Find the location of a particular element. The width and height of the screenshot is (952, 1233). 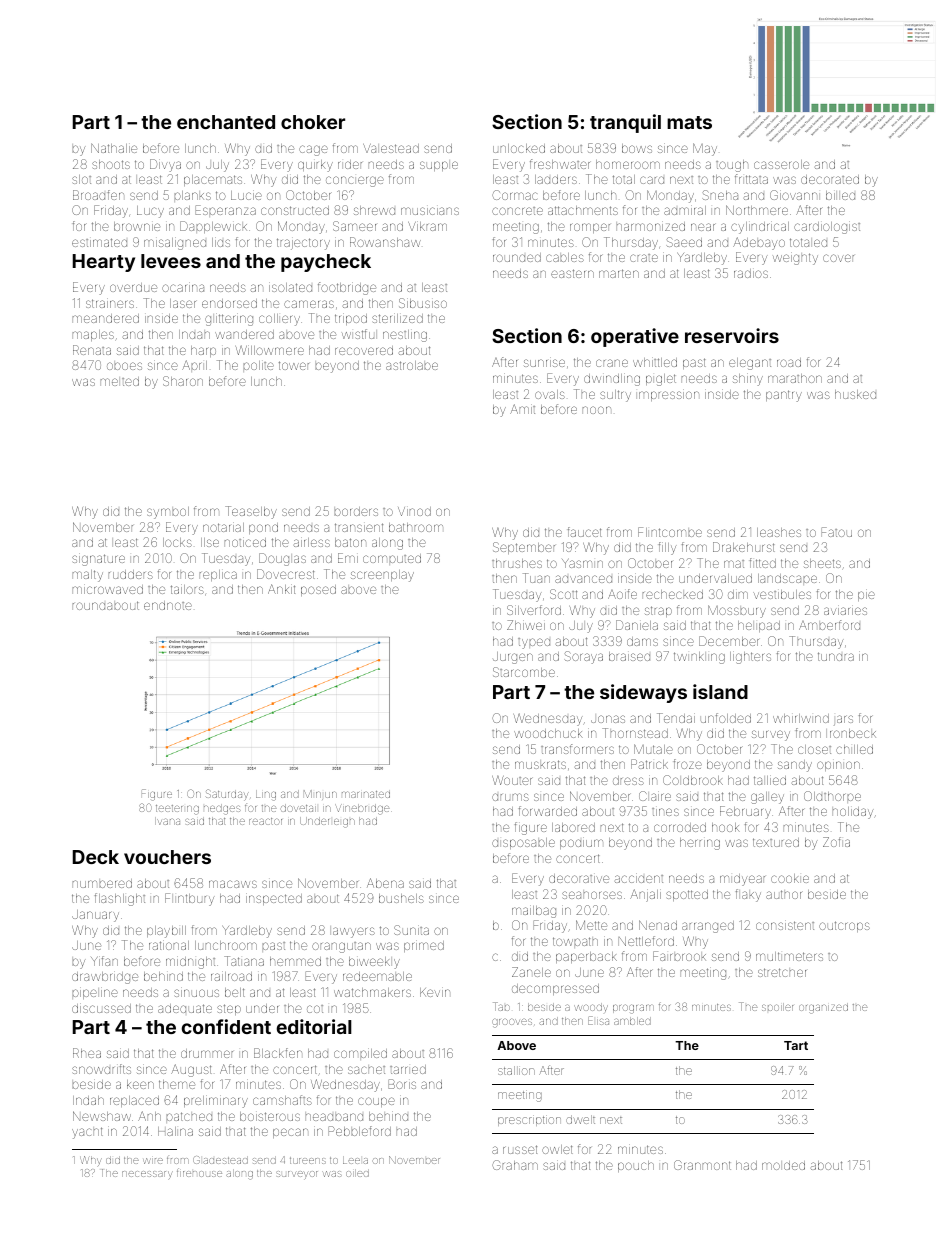

disposable is located at coordinates (523, 843).
